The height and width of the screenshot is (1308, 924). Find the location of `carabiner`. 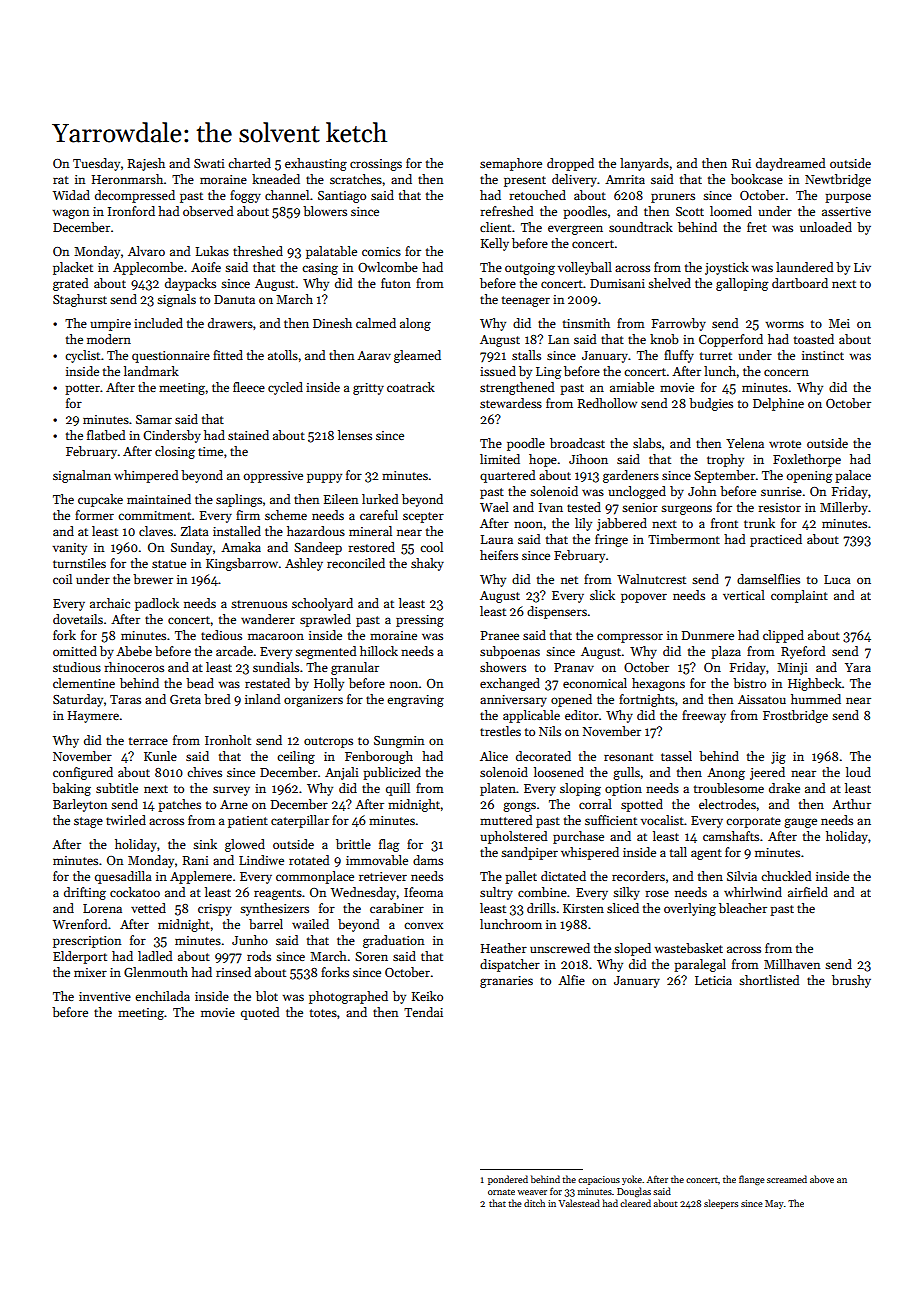

carabiner is located at coordinates (397, 908).
